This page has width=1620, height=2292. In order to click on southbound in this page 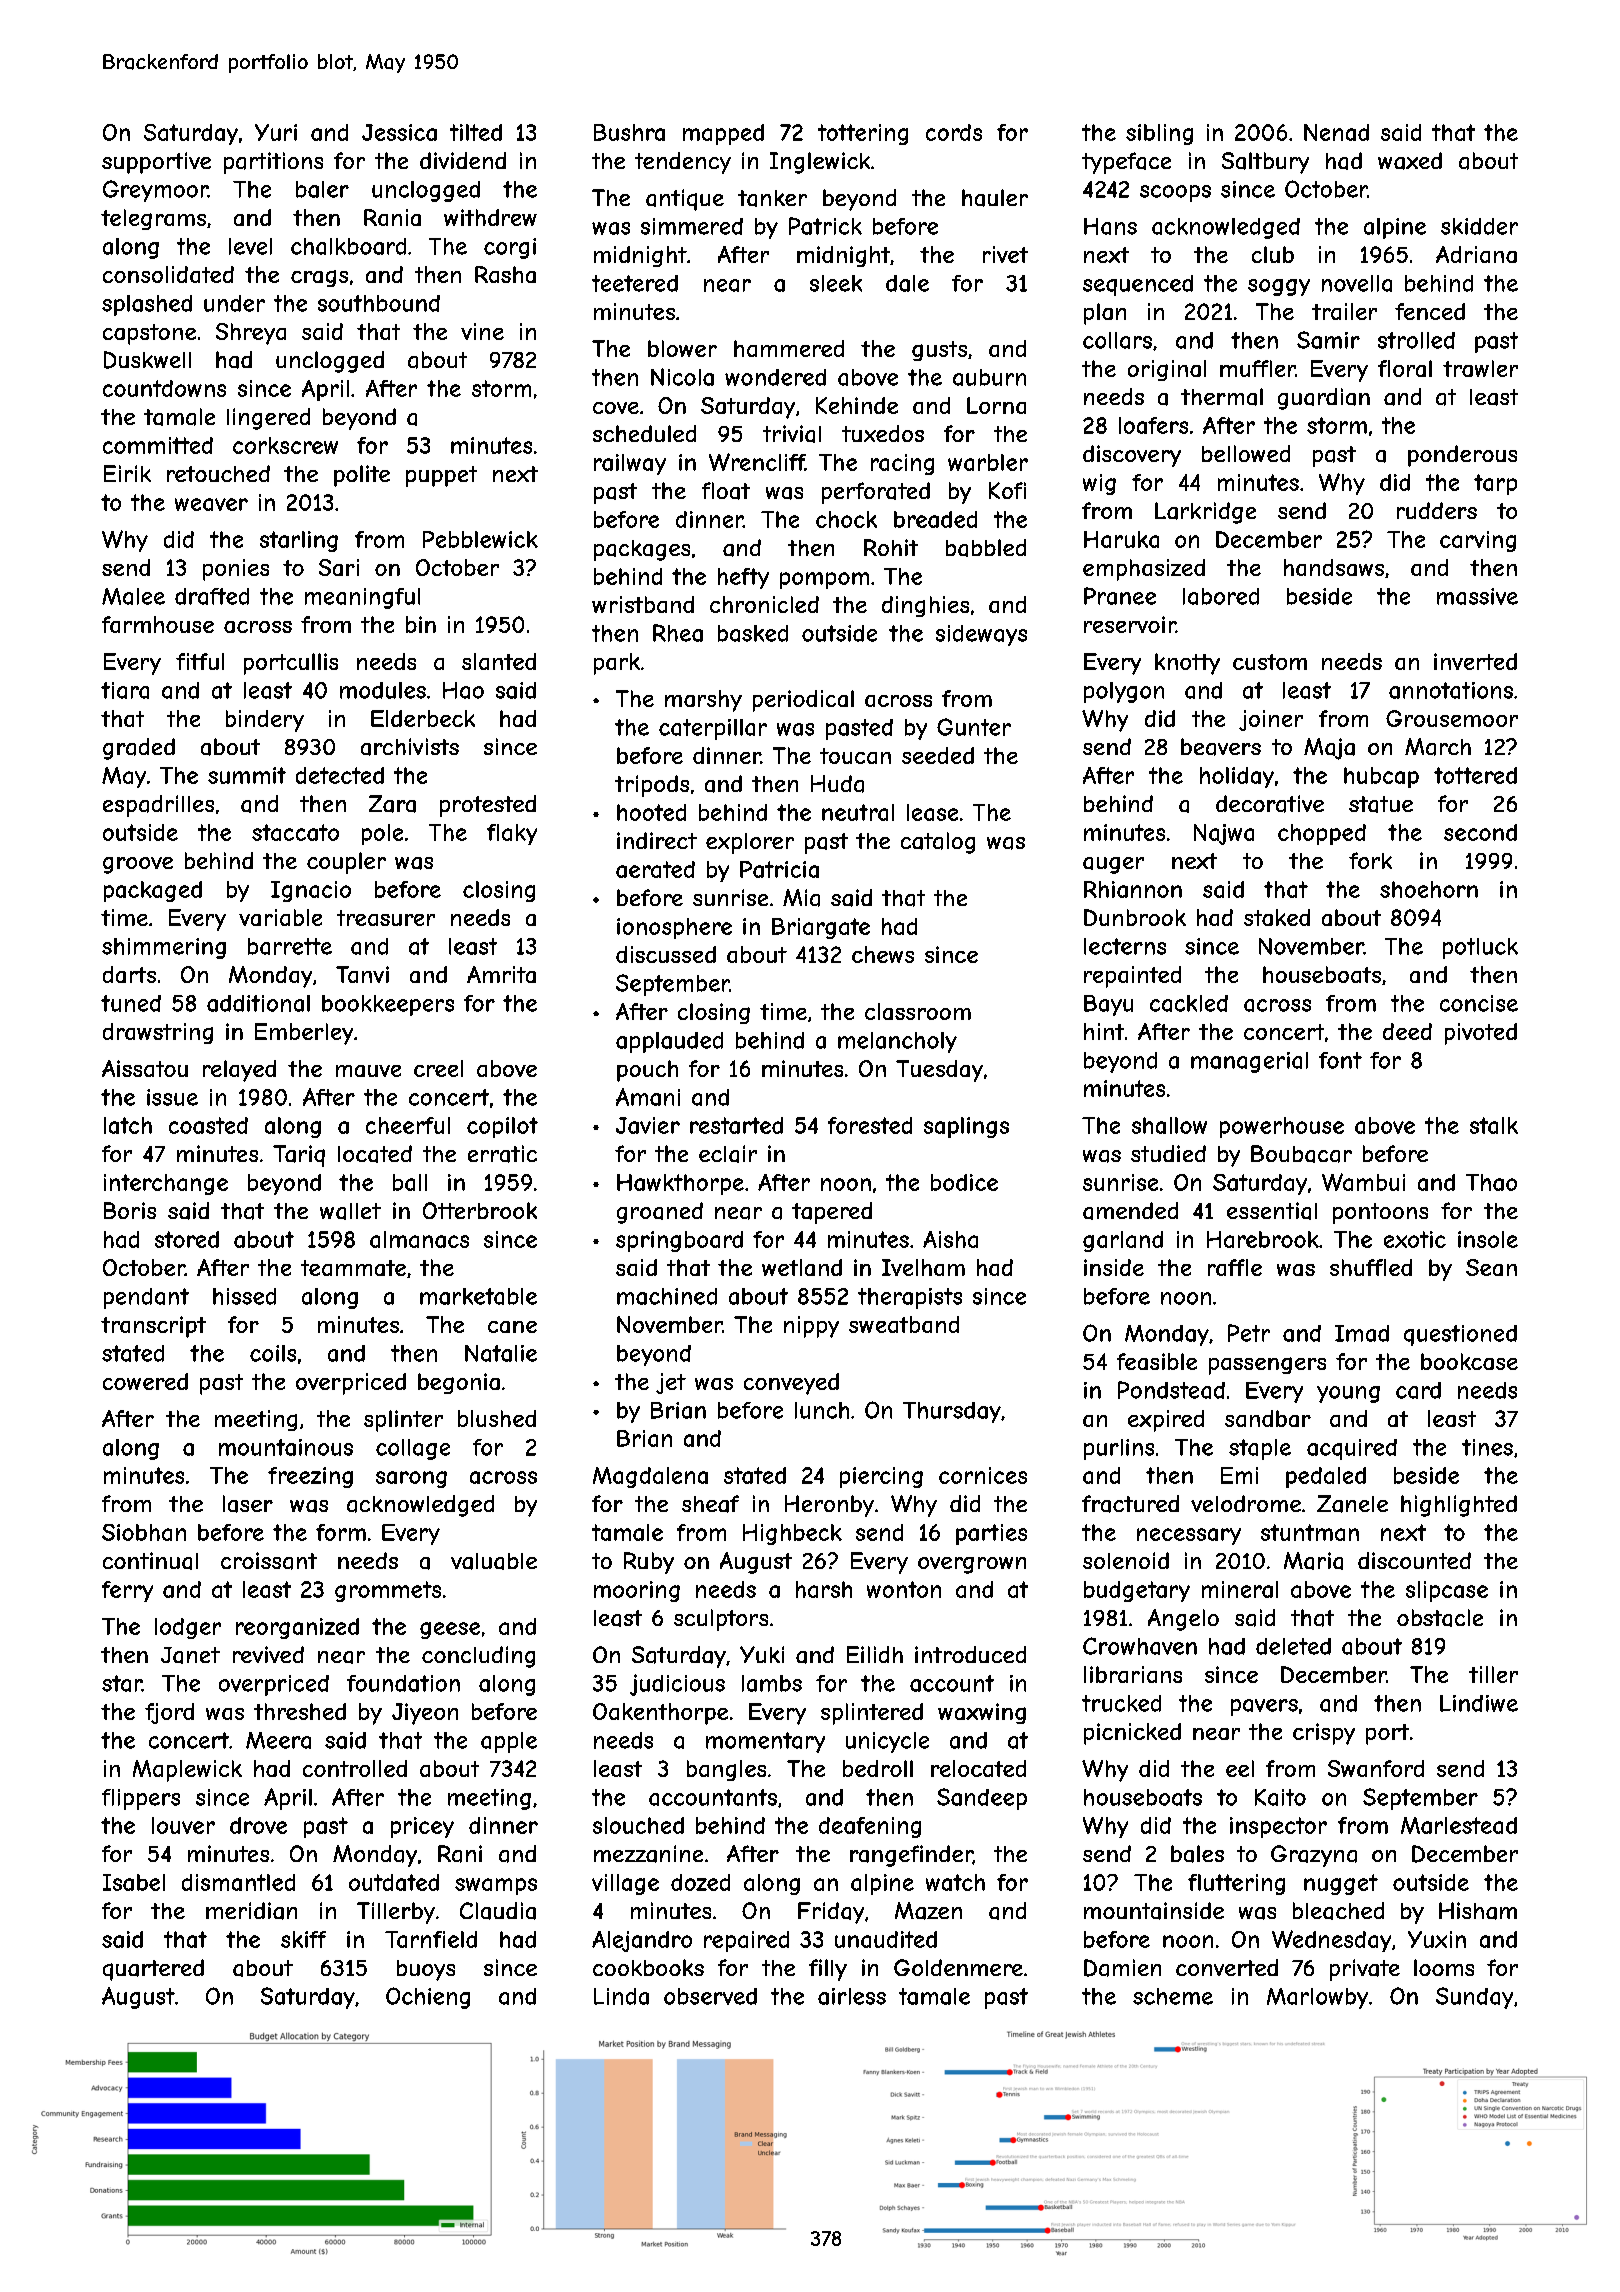, I will do `click(379, 303)`.
